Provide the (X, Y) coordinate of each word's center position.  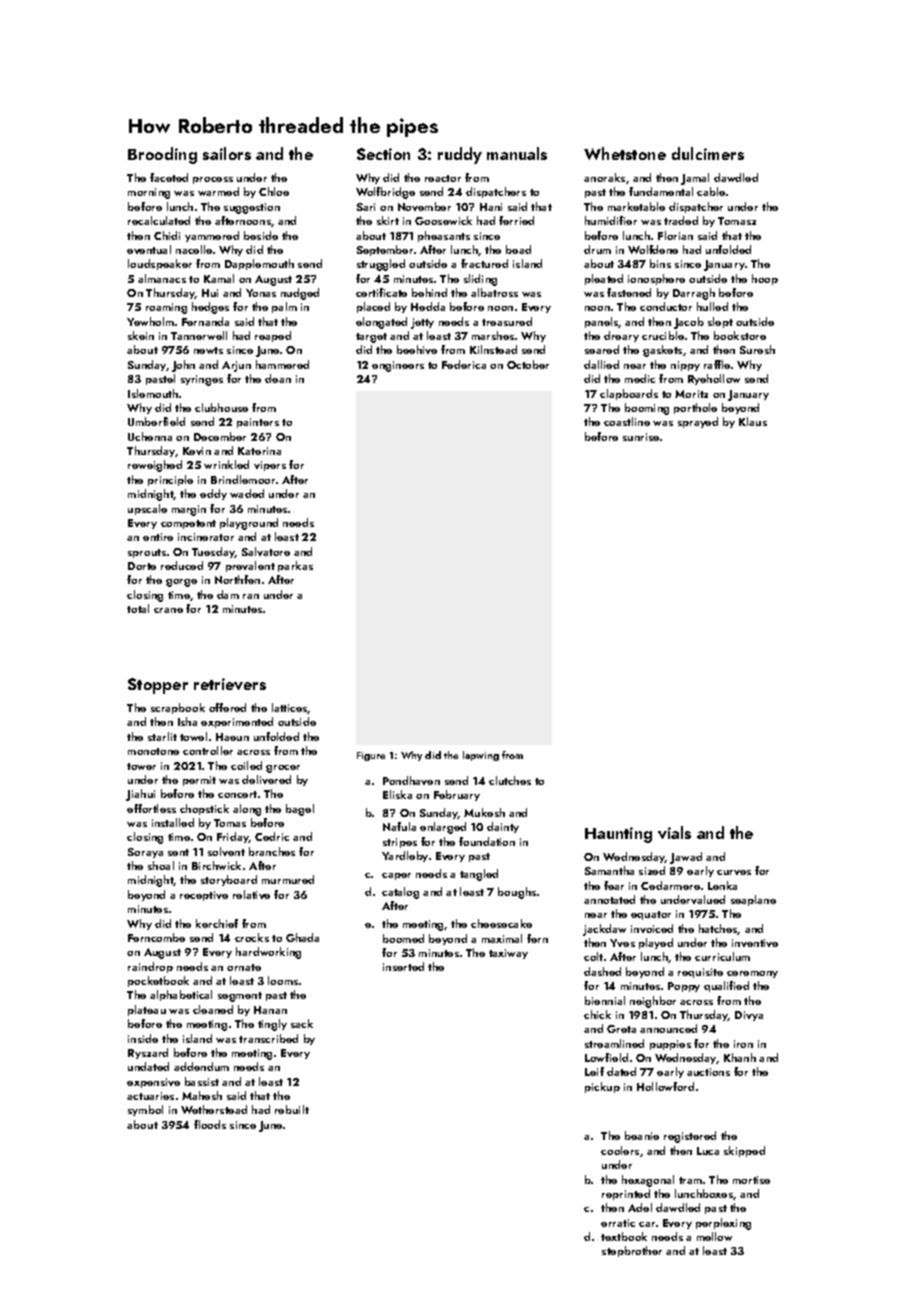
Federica (464, 364)
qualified (726, 986)
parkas (295, 566)
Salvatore (266, 551)
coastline (627, 421)
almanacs (162, 278)
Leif (594, 1071)
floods (210, 1124)
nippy (685, 366)
